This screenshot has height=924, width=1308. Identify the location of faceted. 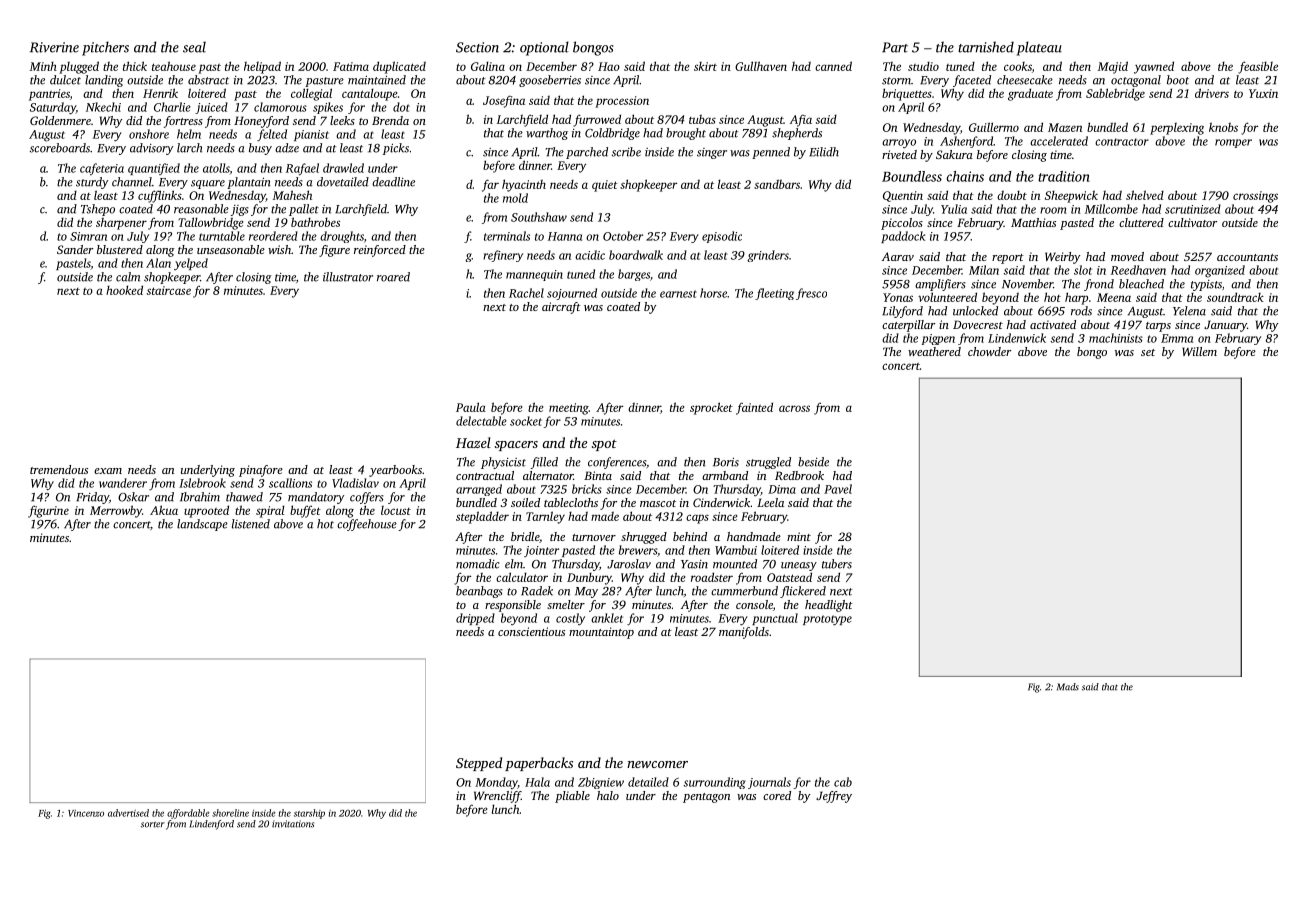
(972, 81).
